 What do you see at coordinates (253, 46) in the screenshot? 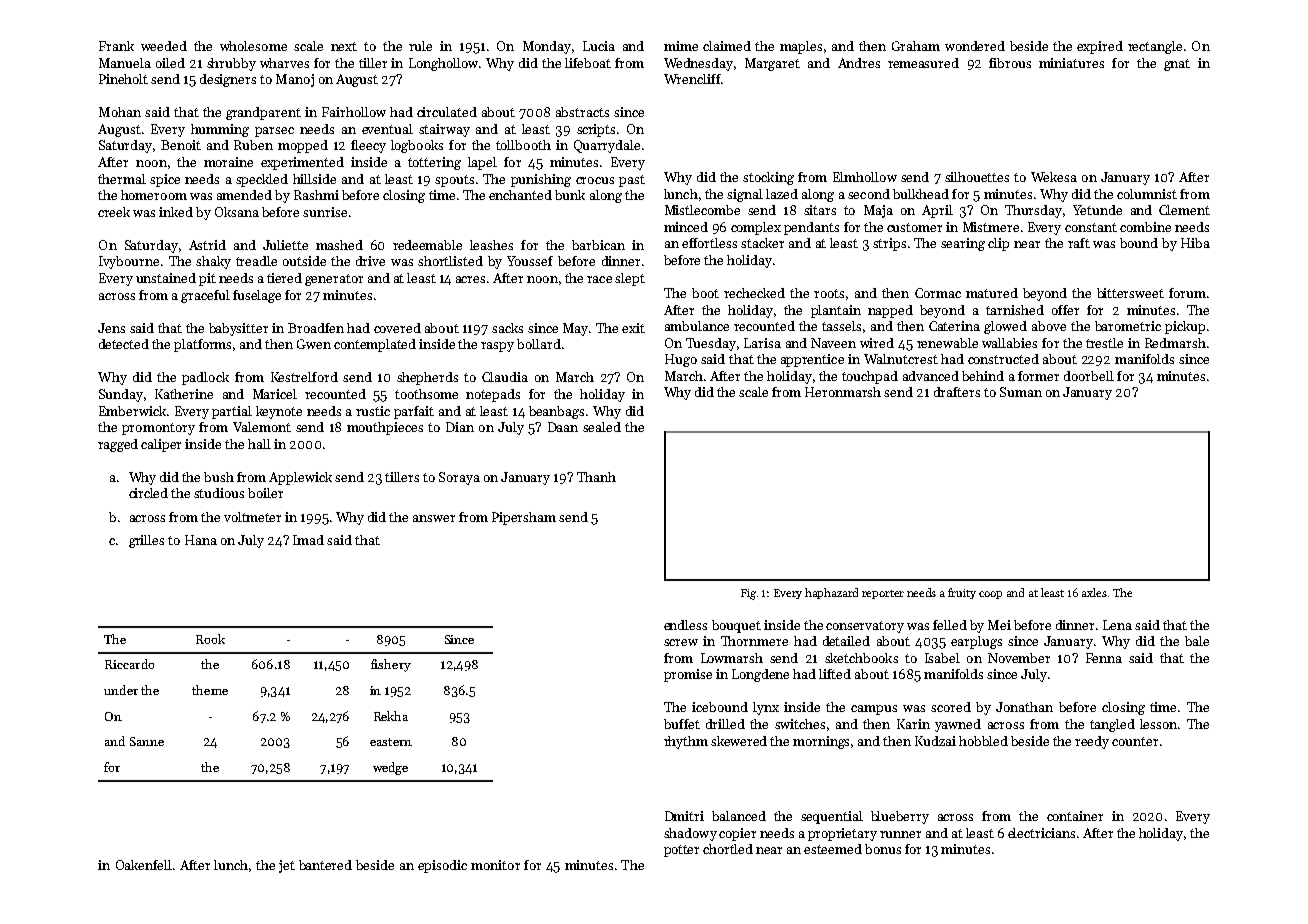
I see `wholesome` at bounding box center [253, 46].
